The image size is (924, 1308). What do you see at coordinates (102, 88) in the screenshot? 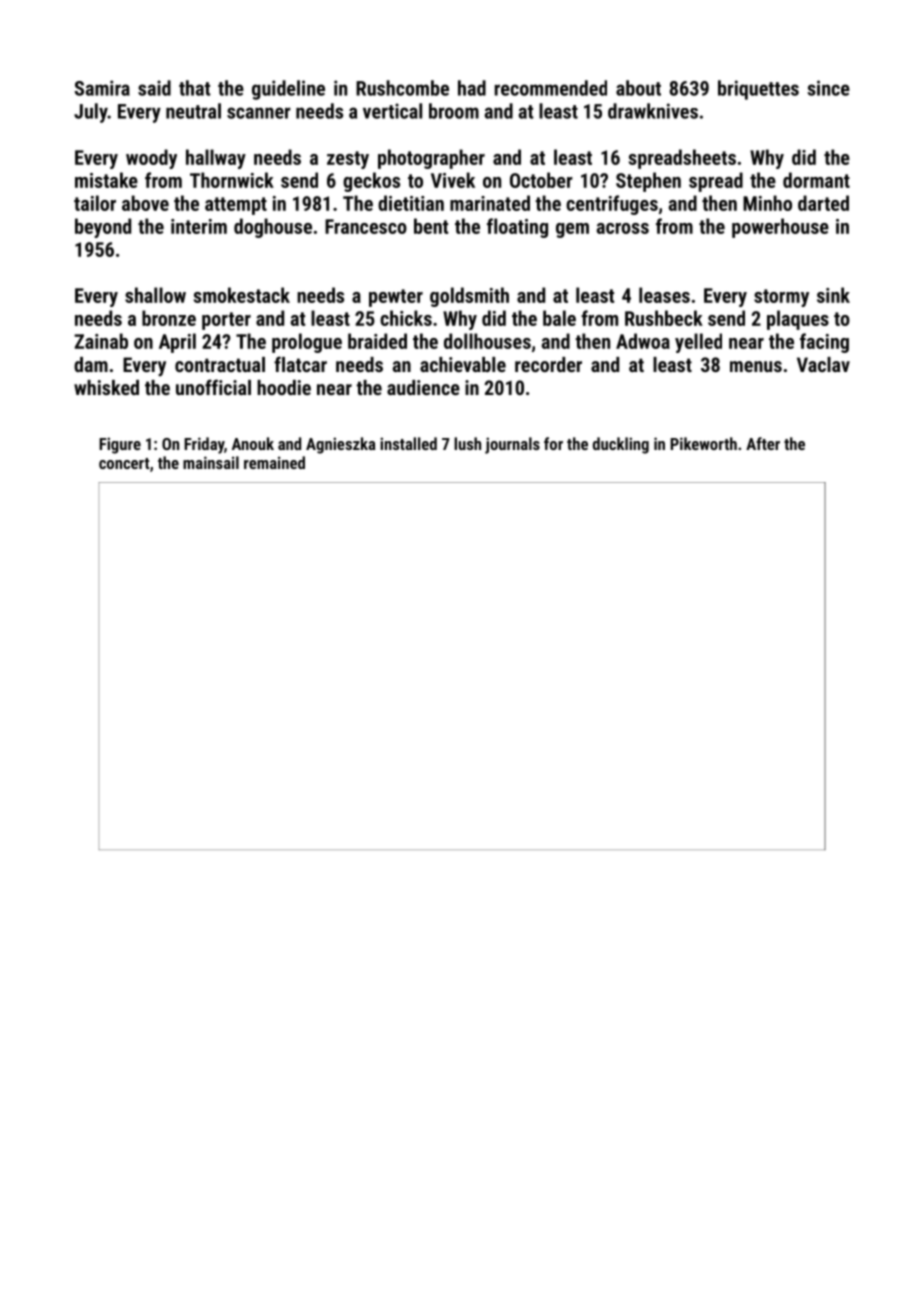
I see `Samira` at bounding box center [102, 88].
